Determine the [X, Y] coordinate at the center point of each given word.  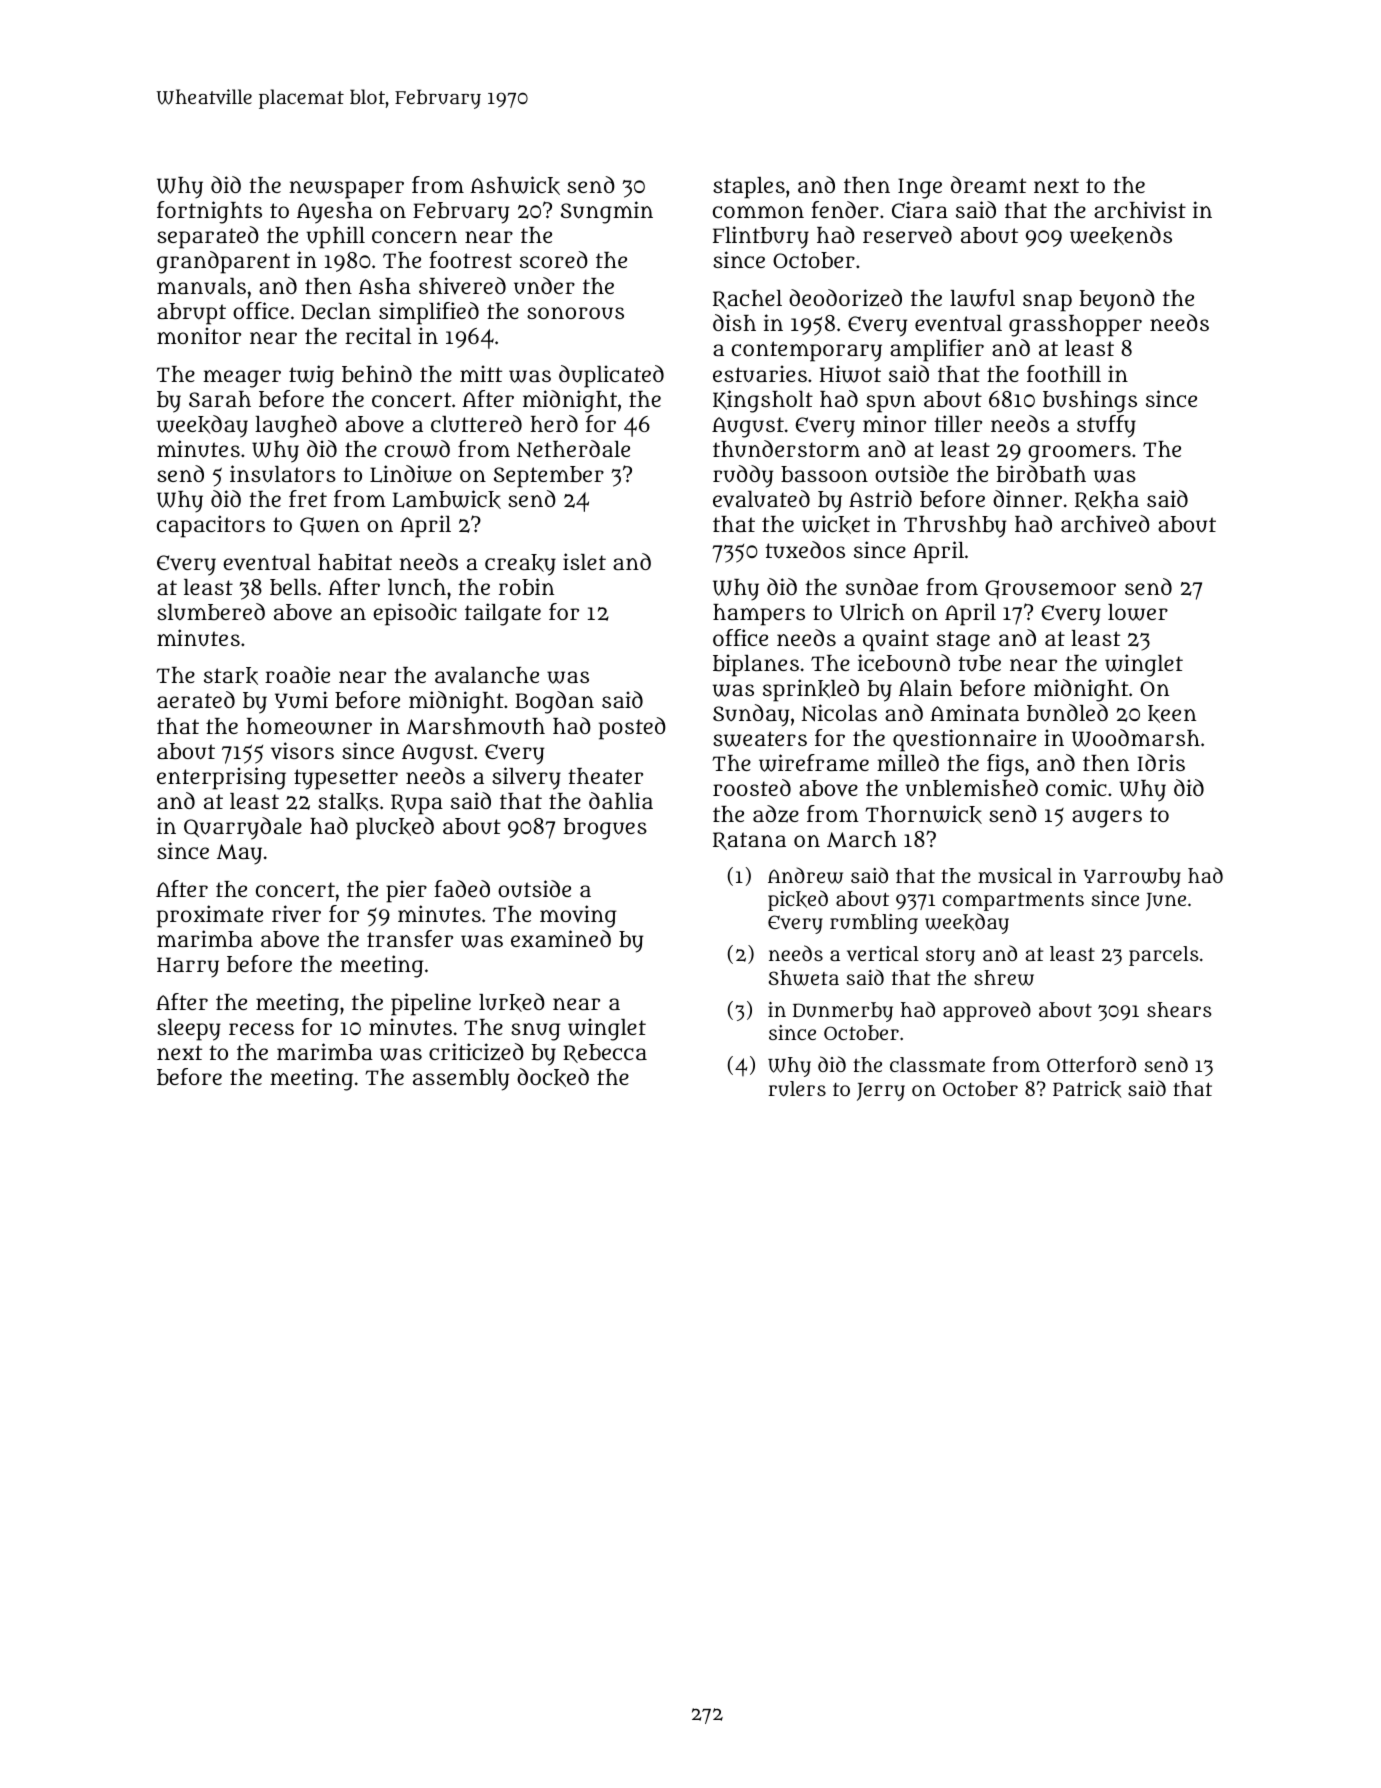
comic [1076, 787]
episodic [415, 614]
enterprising [221, 778]
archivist [1140, 210]
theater [605, 776]
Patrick [1087, 1089]
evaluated [761, 499]
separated [208, 237]
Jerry [881, 1092]
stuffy [1106, 426]
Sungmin [607, 212]
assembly [461, 1080]
